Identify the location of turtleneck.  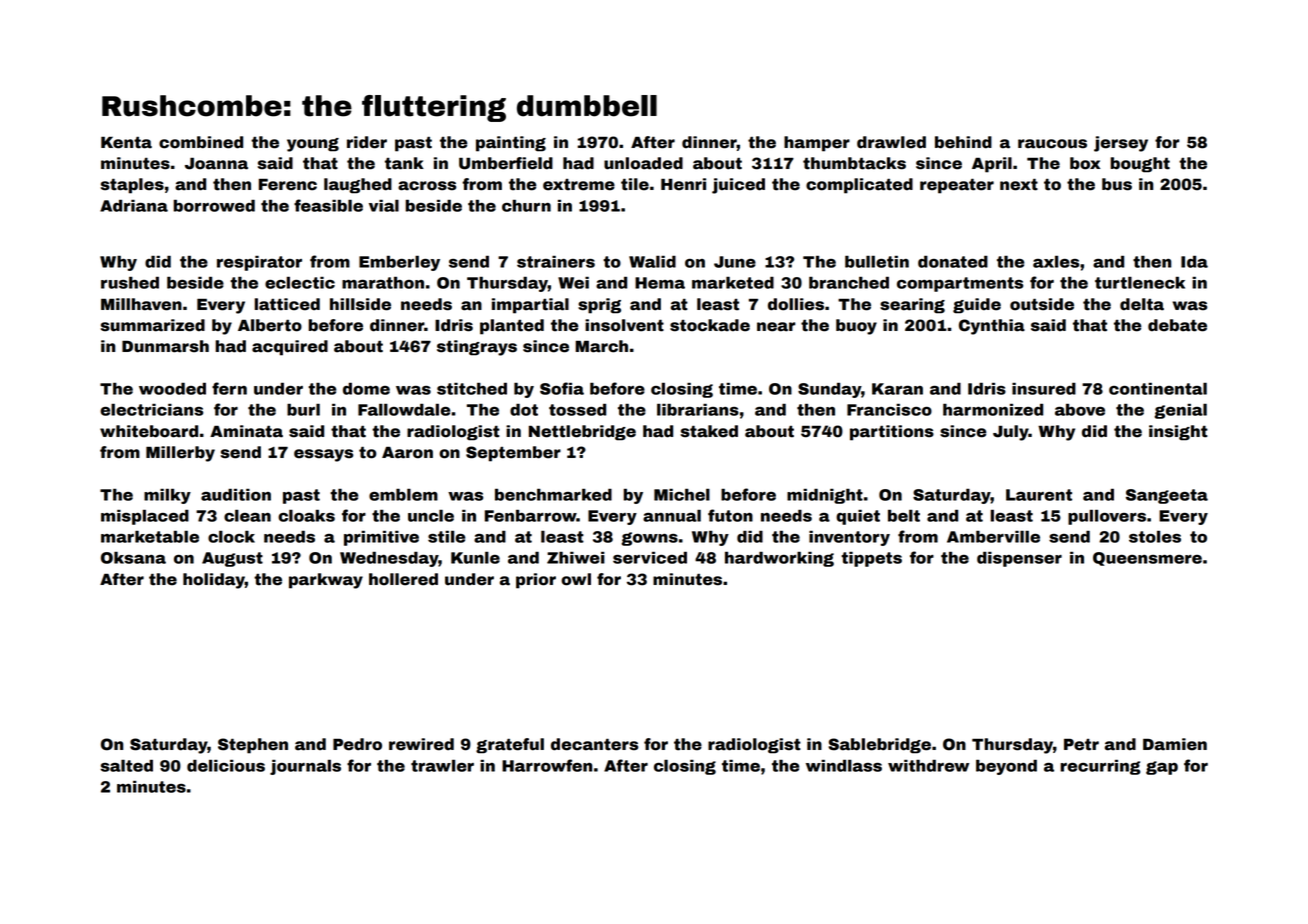
(1140, 283).
